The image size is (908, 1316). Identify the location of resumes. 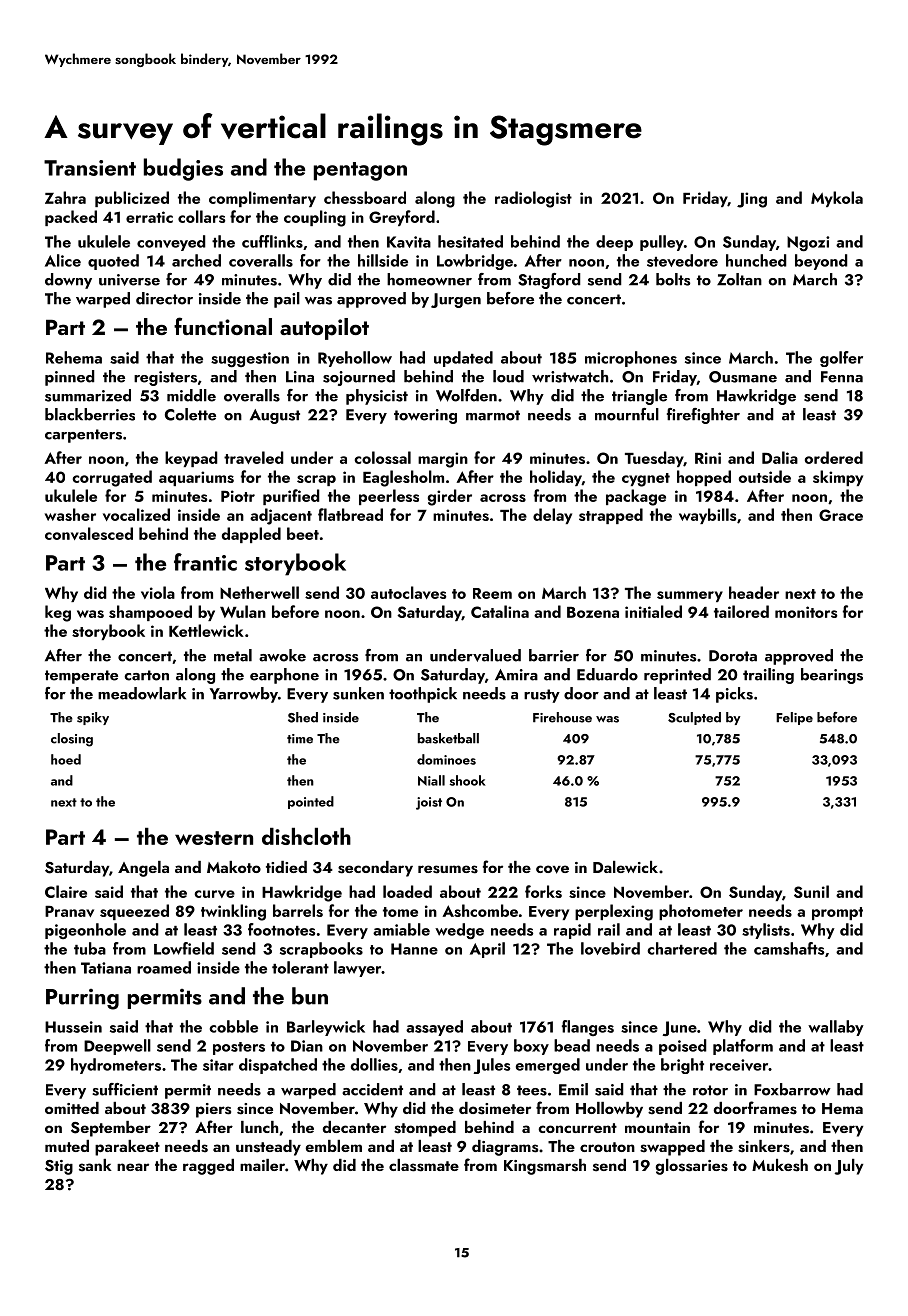
(448, 869).
